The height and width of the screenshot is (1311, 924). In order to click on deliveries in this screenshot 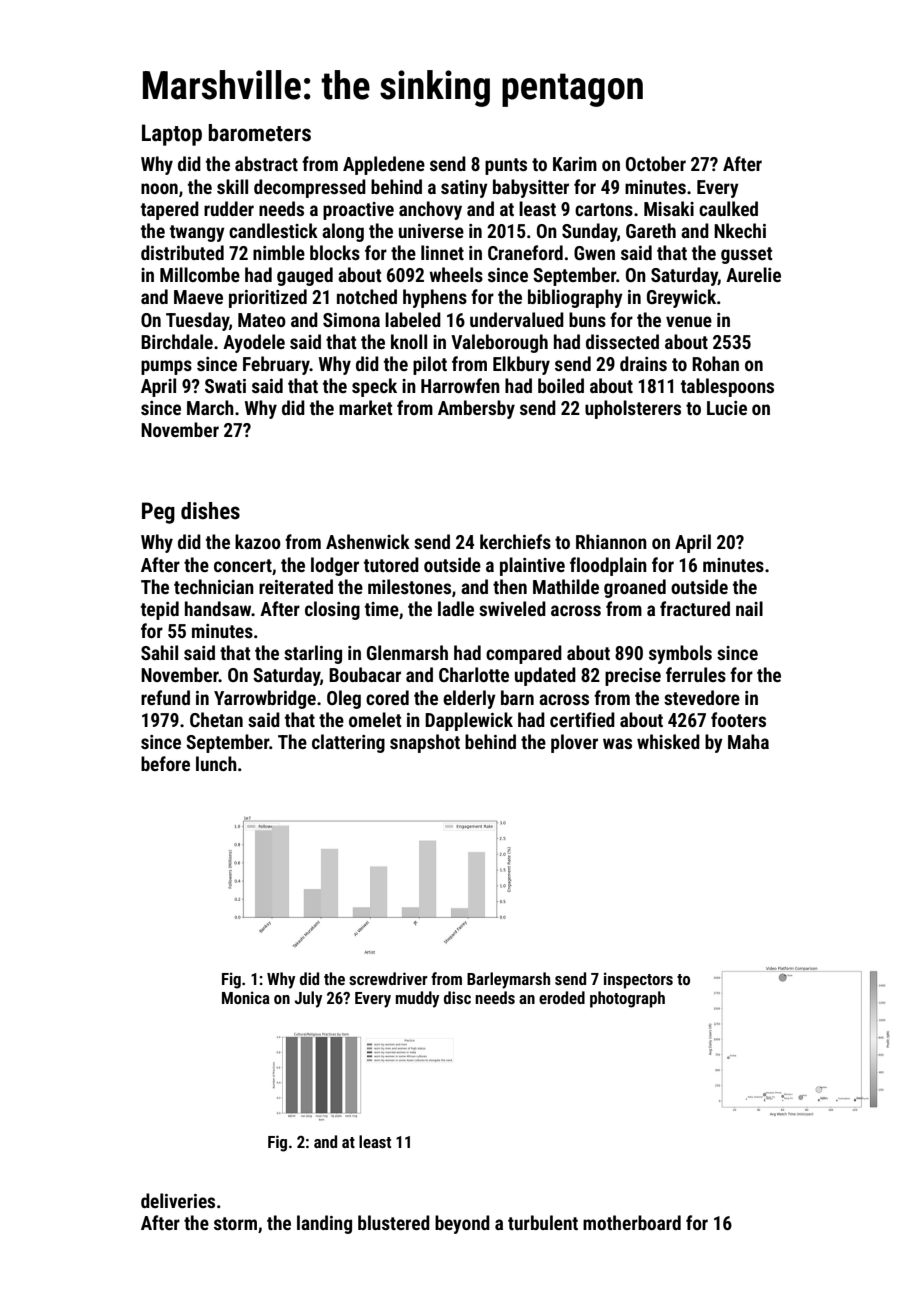, I will do `click(178, 1200)`.
